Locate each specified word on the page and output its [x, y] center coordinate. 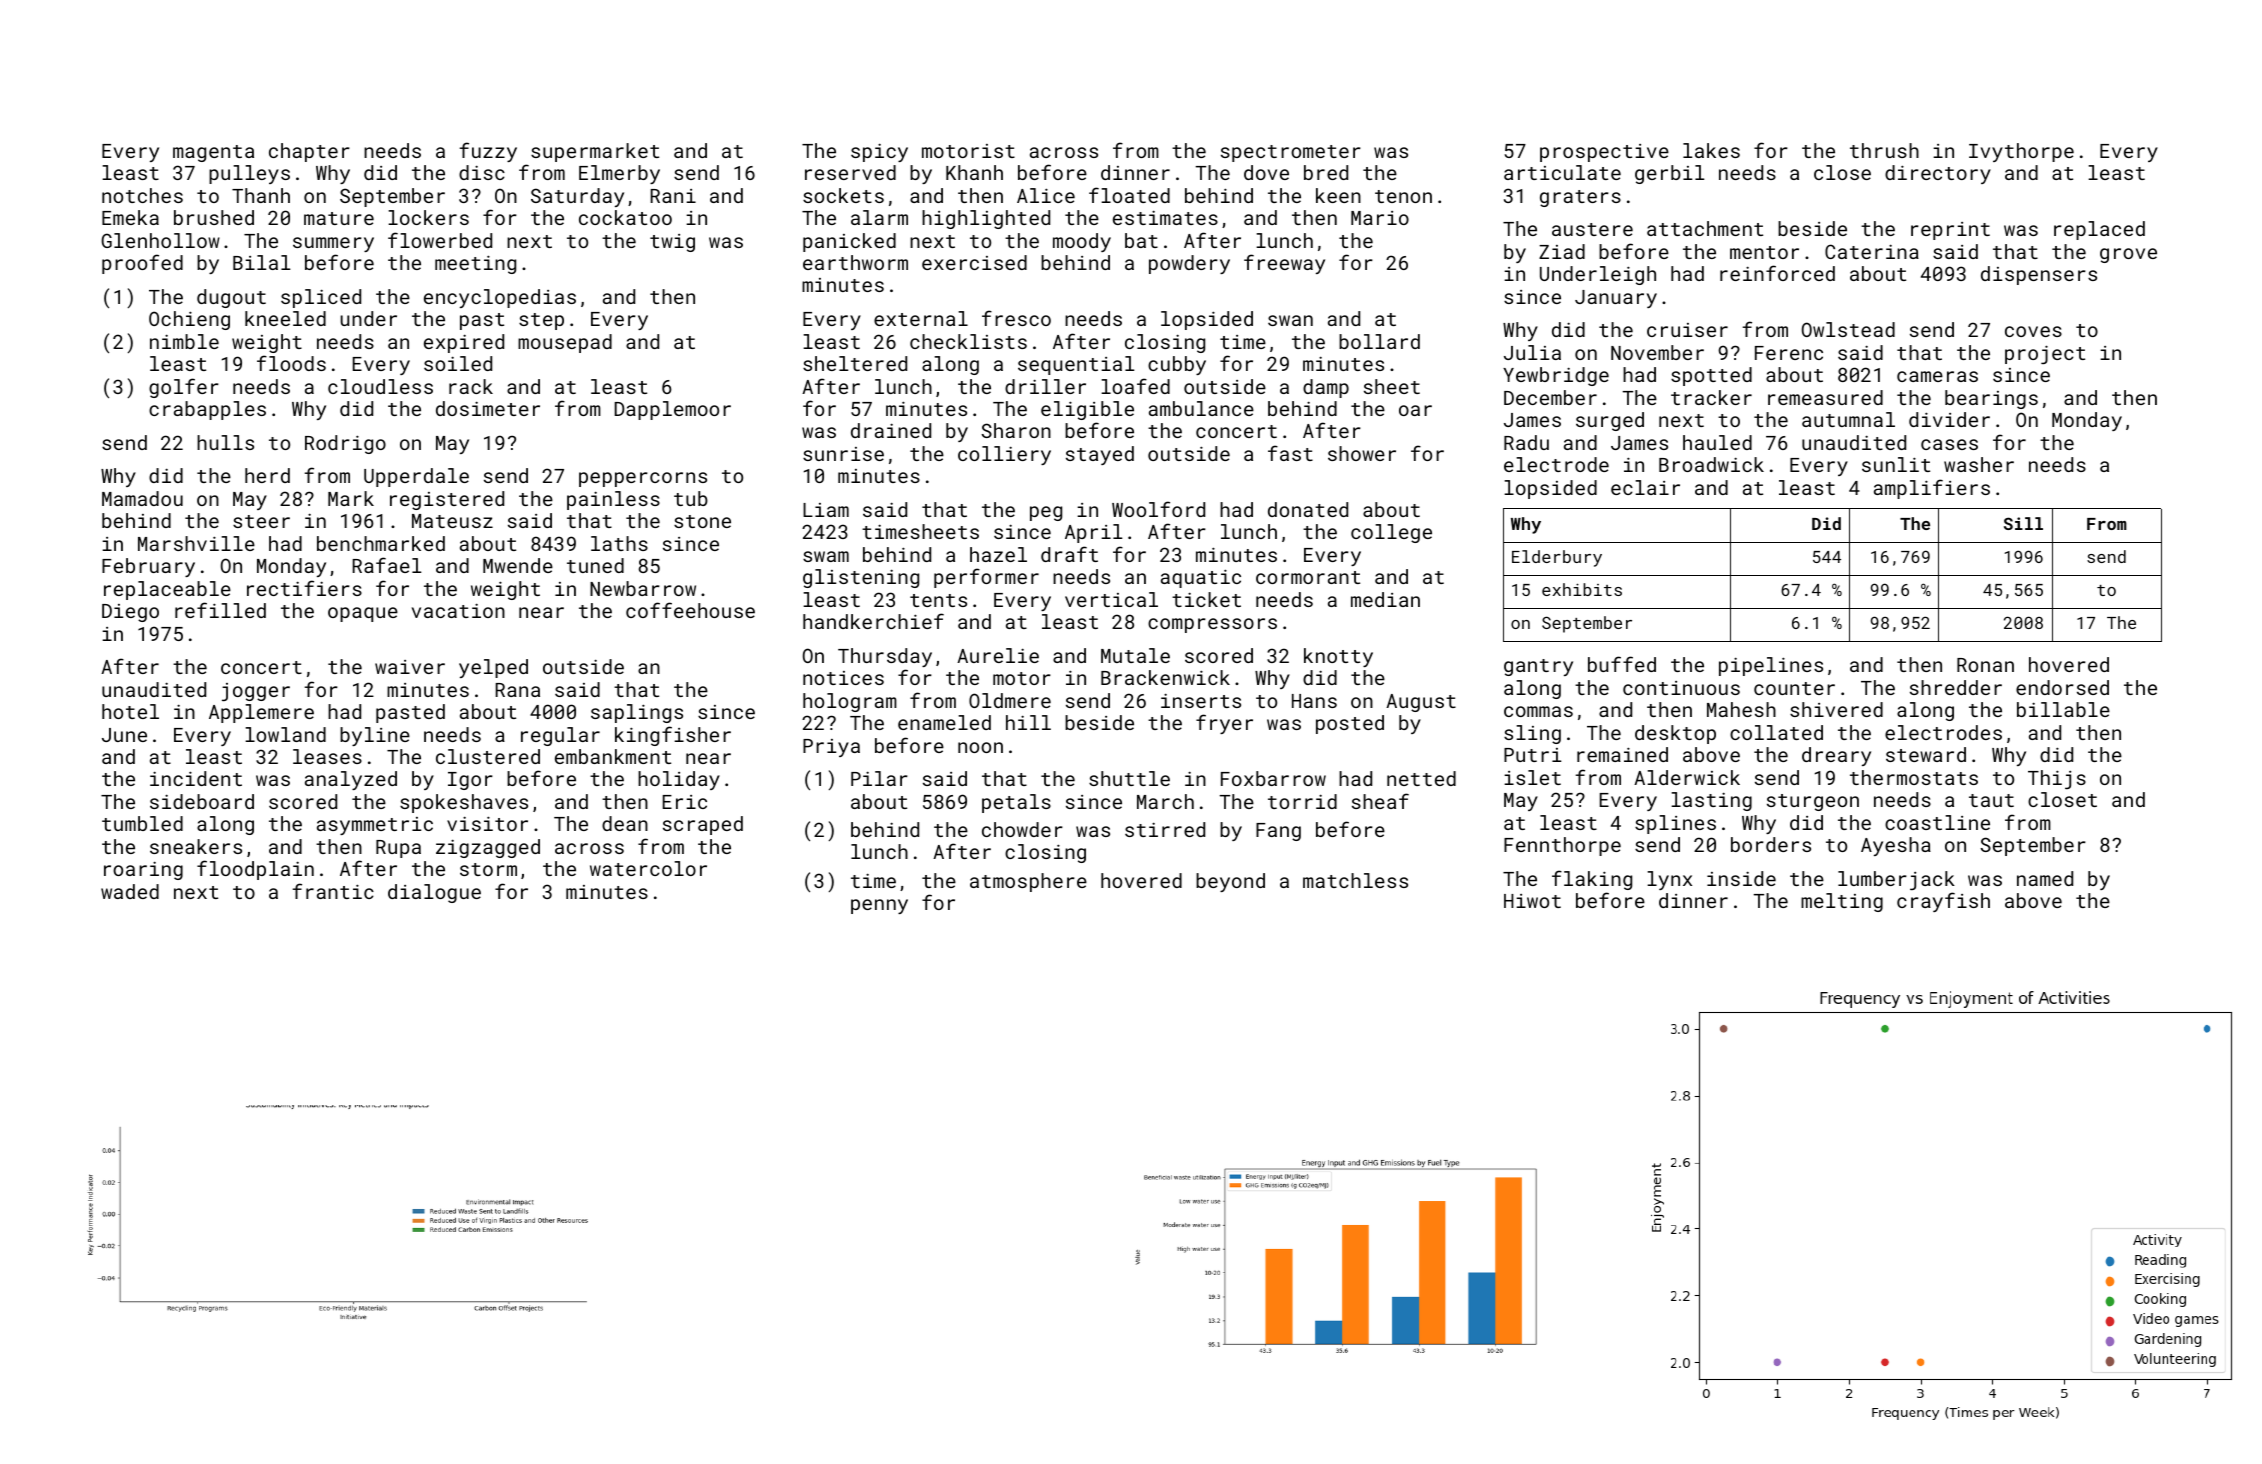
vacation [458, 610]
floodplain [255, 870]
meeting [475, 264]
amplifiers [1932, 489]
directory [1938, 174]
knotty [1338, 657]
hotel [130, 711]
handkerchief [873, 621]
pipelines [1771, 666]
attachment [1705, 228]
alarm [879, 217]
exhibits [1582, 589]
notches [142, 195]
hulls [225, 442]
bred [1326, 172]
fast [1290, 453]
